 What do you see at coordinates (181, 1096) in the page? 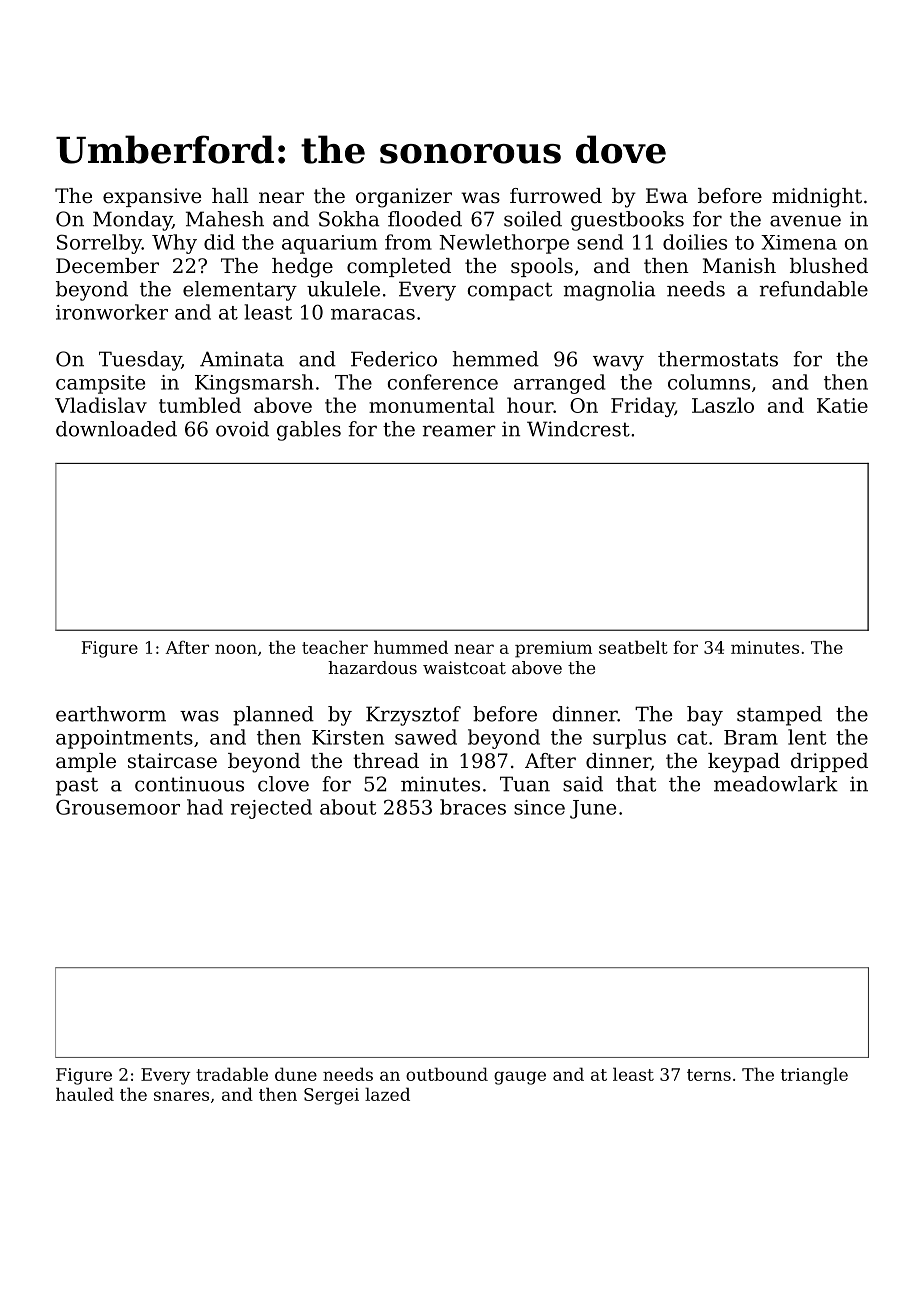
I see `snares` at bounding box center [181, 1096].
